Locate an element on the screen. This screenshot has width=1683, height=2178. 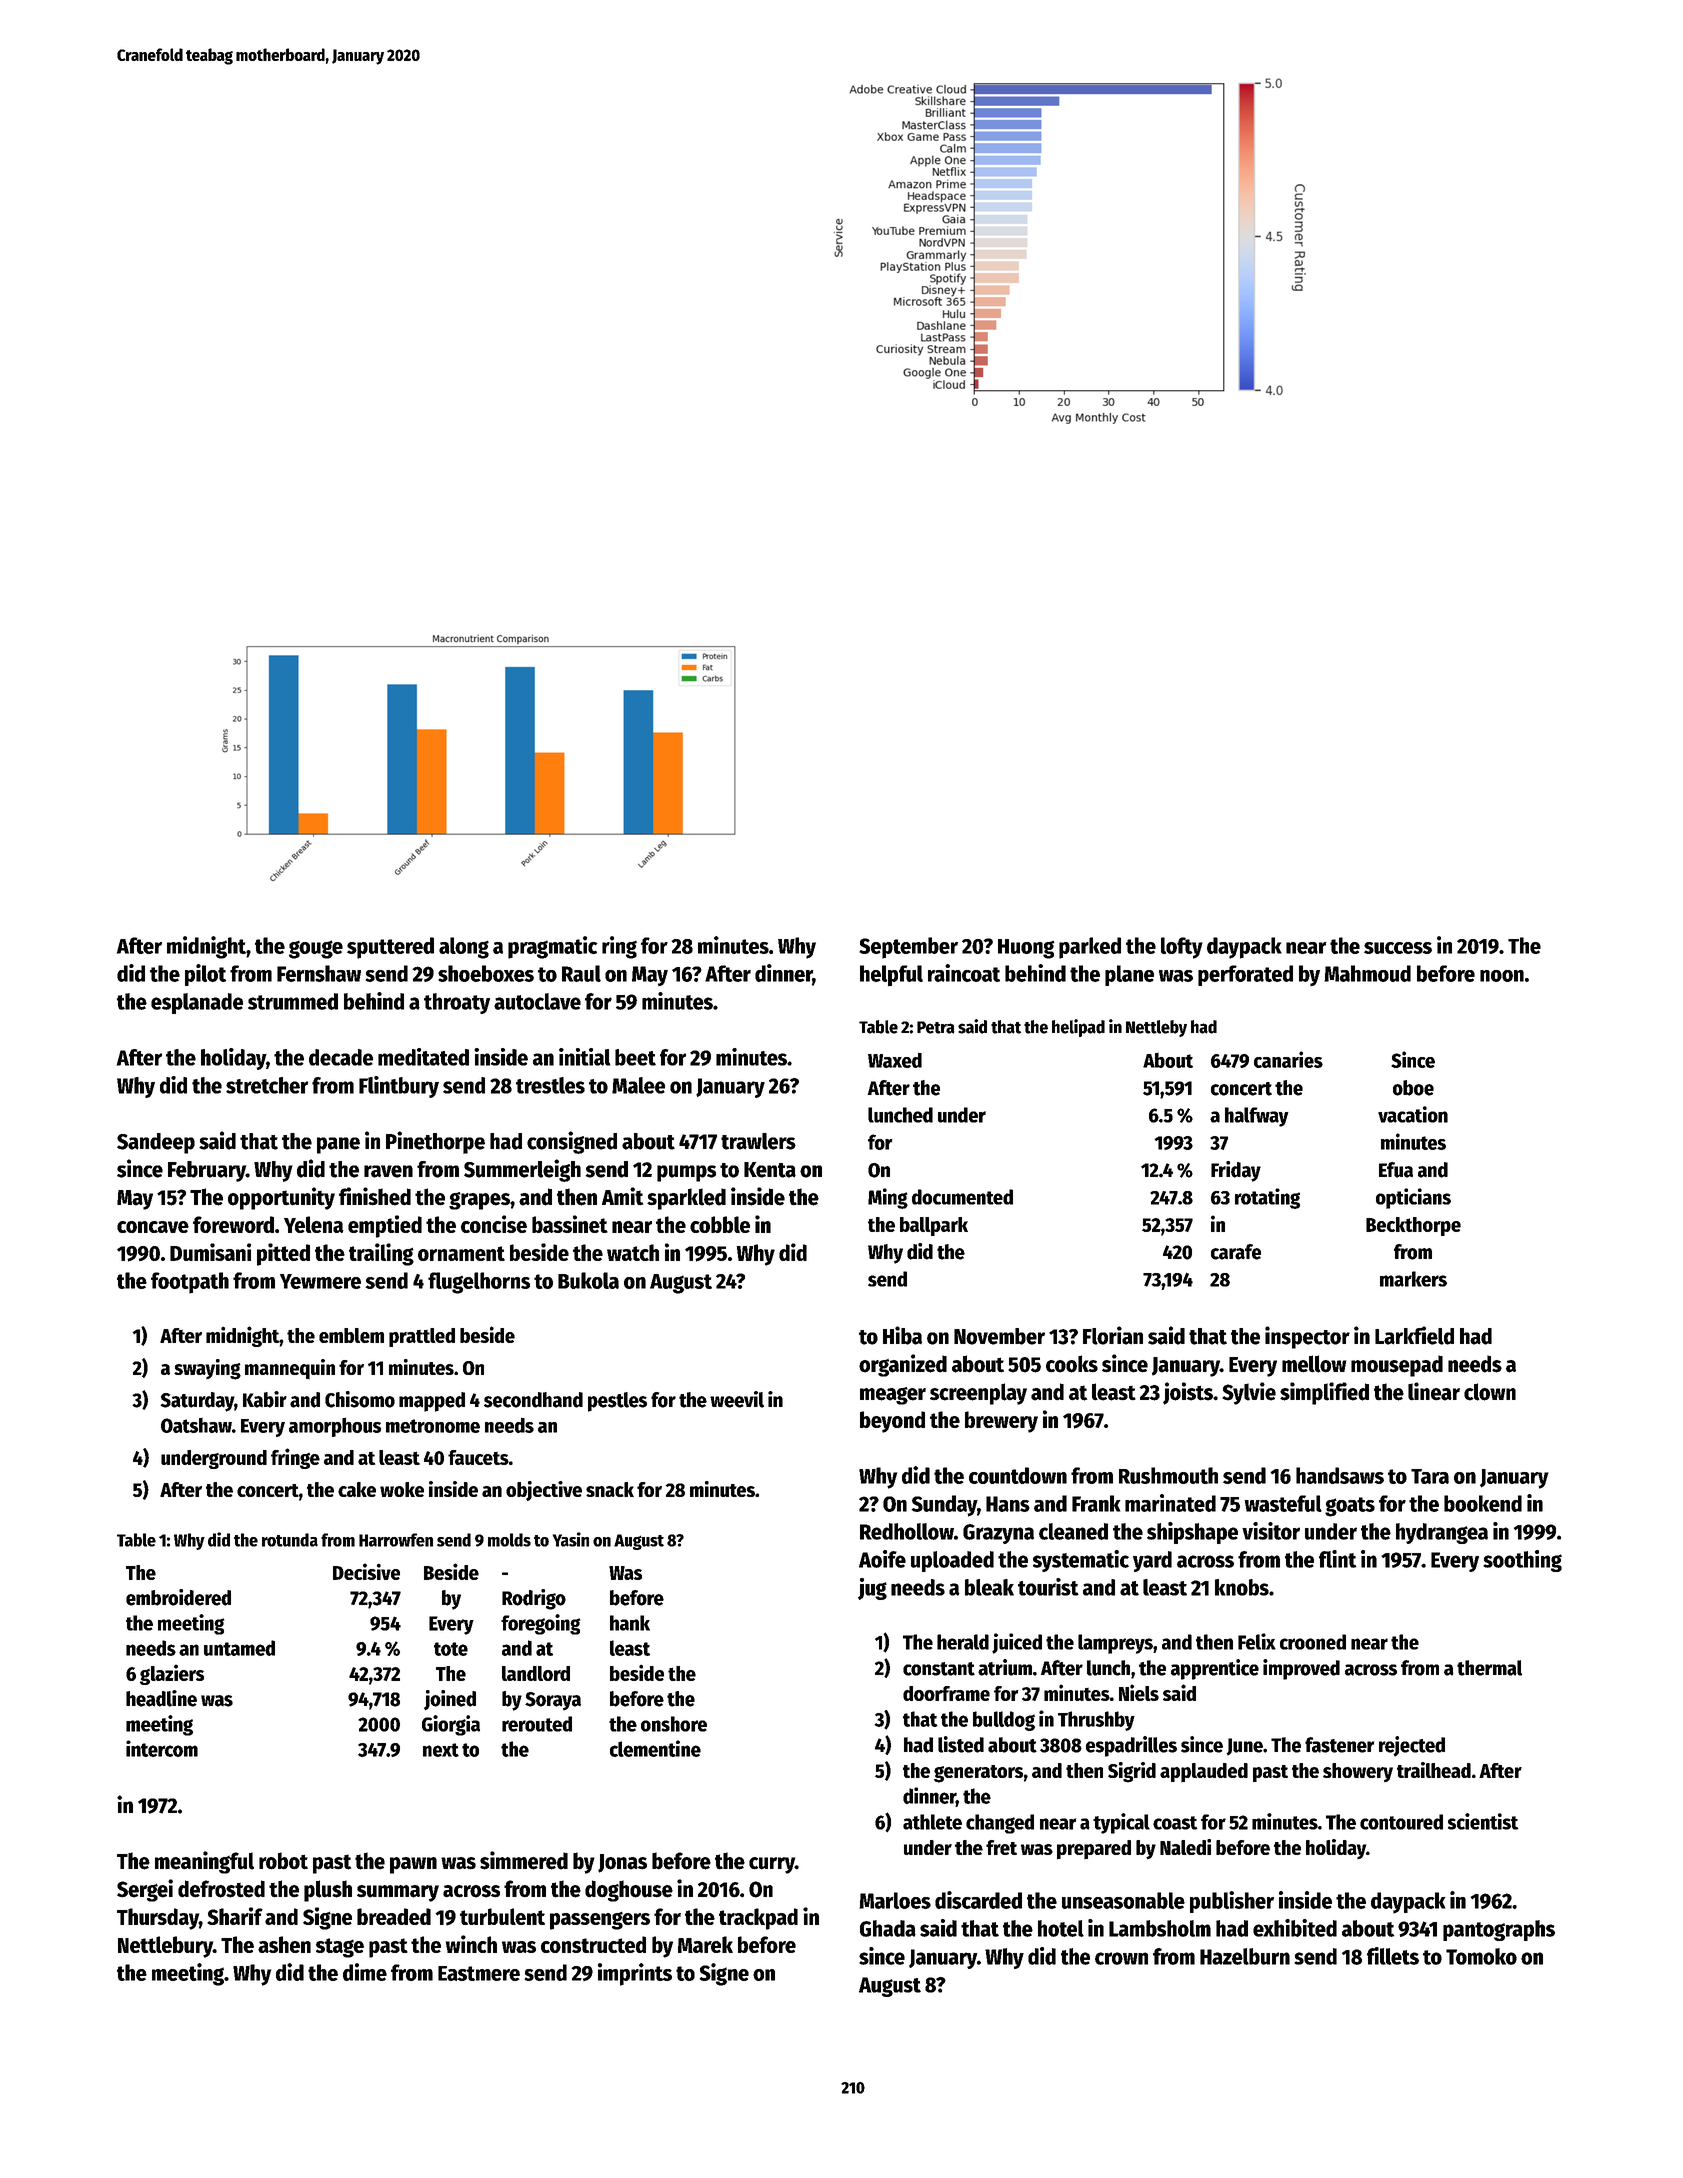
esplanade is located at coordinates (197, 1003).
